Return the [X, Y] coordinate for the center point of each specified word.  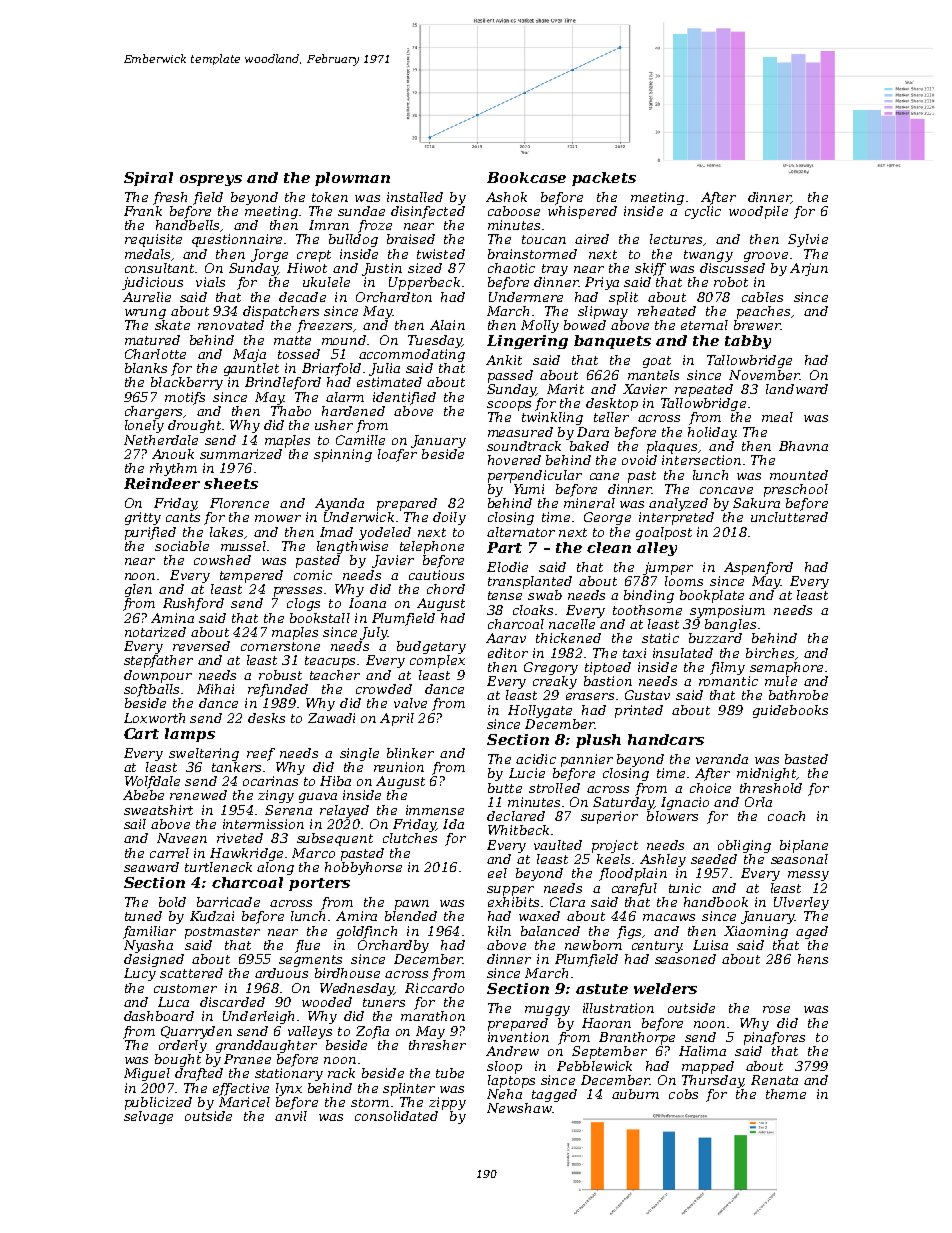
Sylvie [808, 240]
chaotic [511, 268]
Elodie [507, 567]
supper [510, 891]
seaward [151, 867]
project [615, 846]
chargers [153, 412]
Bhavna [803, 446]
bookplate [712, 596]
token [330, 197]
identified [404, 398]
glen [138, 590]
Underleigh [258, 1017]
